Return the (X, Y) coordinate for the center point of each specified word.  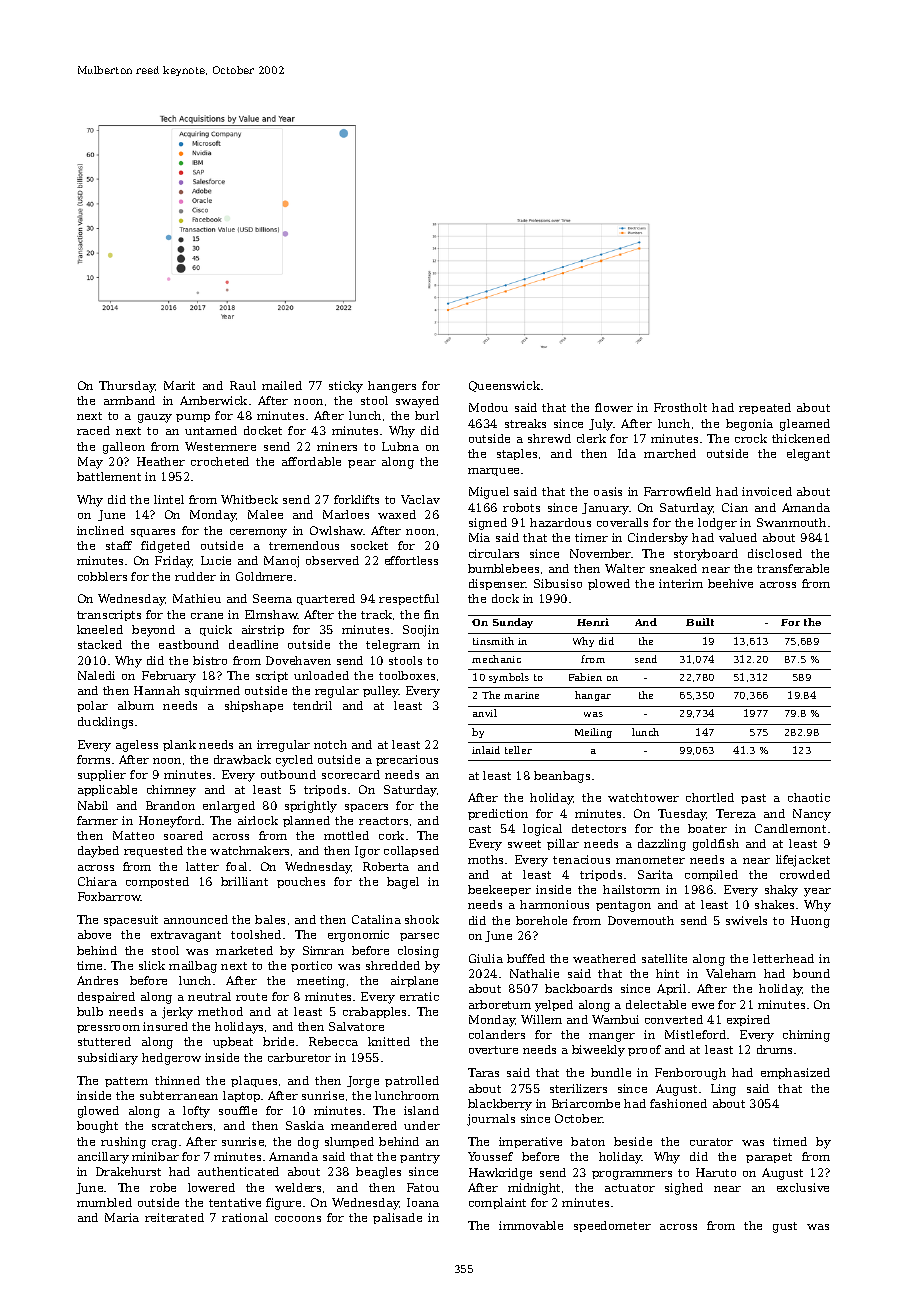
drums (774, 1049)
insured (165, 1026)
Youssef (490, 1156)
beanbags (562, 777)
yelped (554, 1006)
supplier (102, 775)
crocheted (220, 461)
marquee (493, 472)
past (753, 799)
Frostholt (680, 407)
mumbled (104, 1202)
